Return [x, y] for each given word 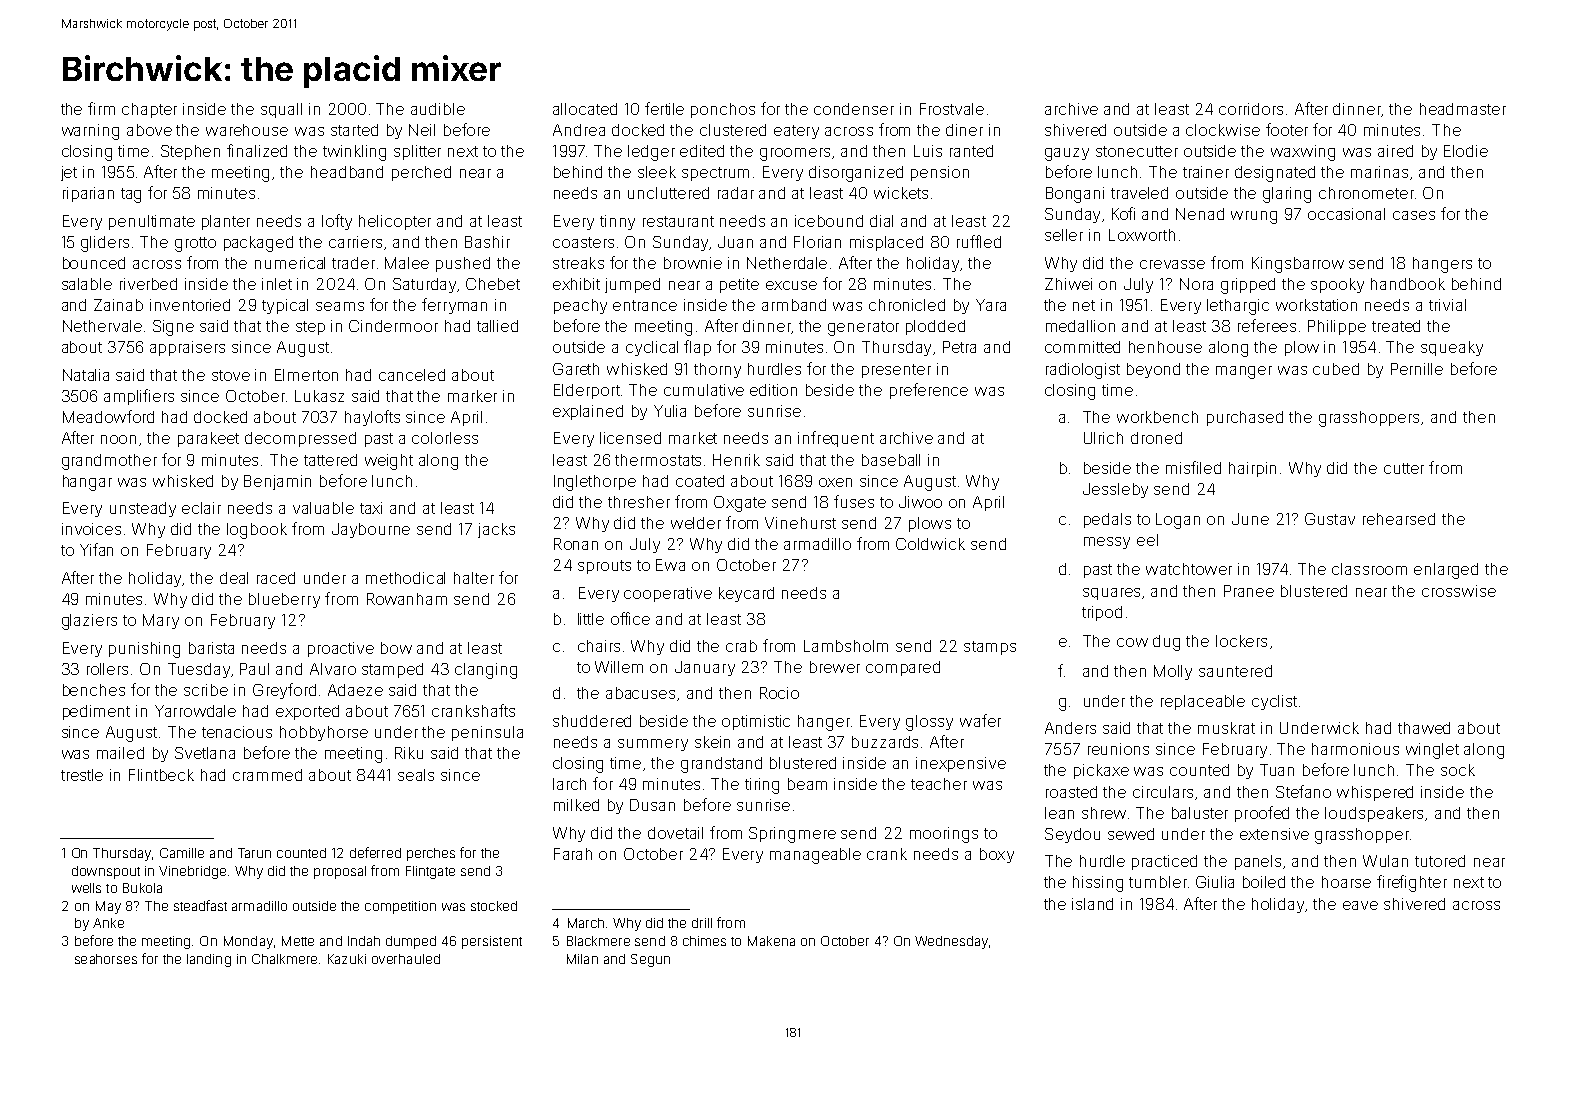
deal [234, 578]
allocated [585, 109]
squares [1111, 594]
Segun [650, 960]
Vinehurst [800, 523]
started [354, 130]
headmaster [1463, 109]
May [108, 907]
